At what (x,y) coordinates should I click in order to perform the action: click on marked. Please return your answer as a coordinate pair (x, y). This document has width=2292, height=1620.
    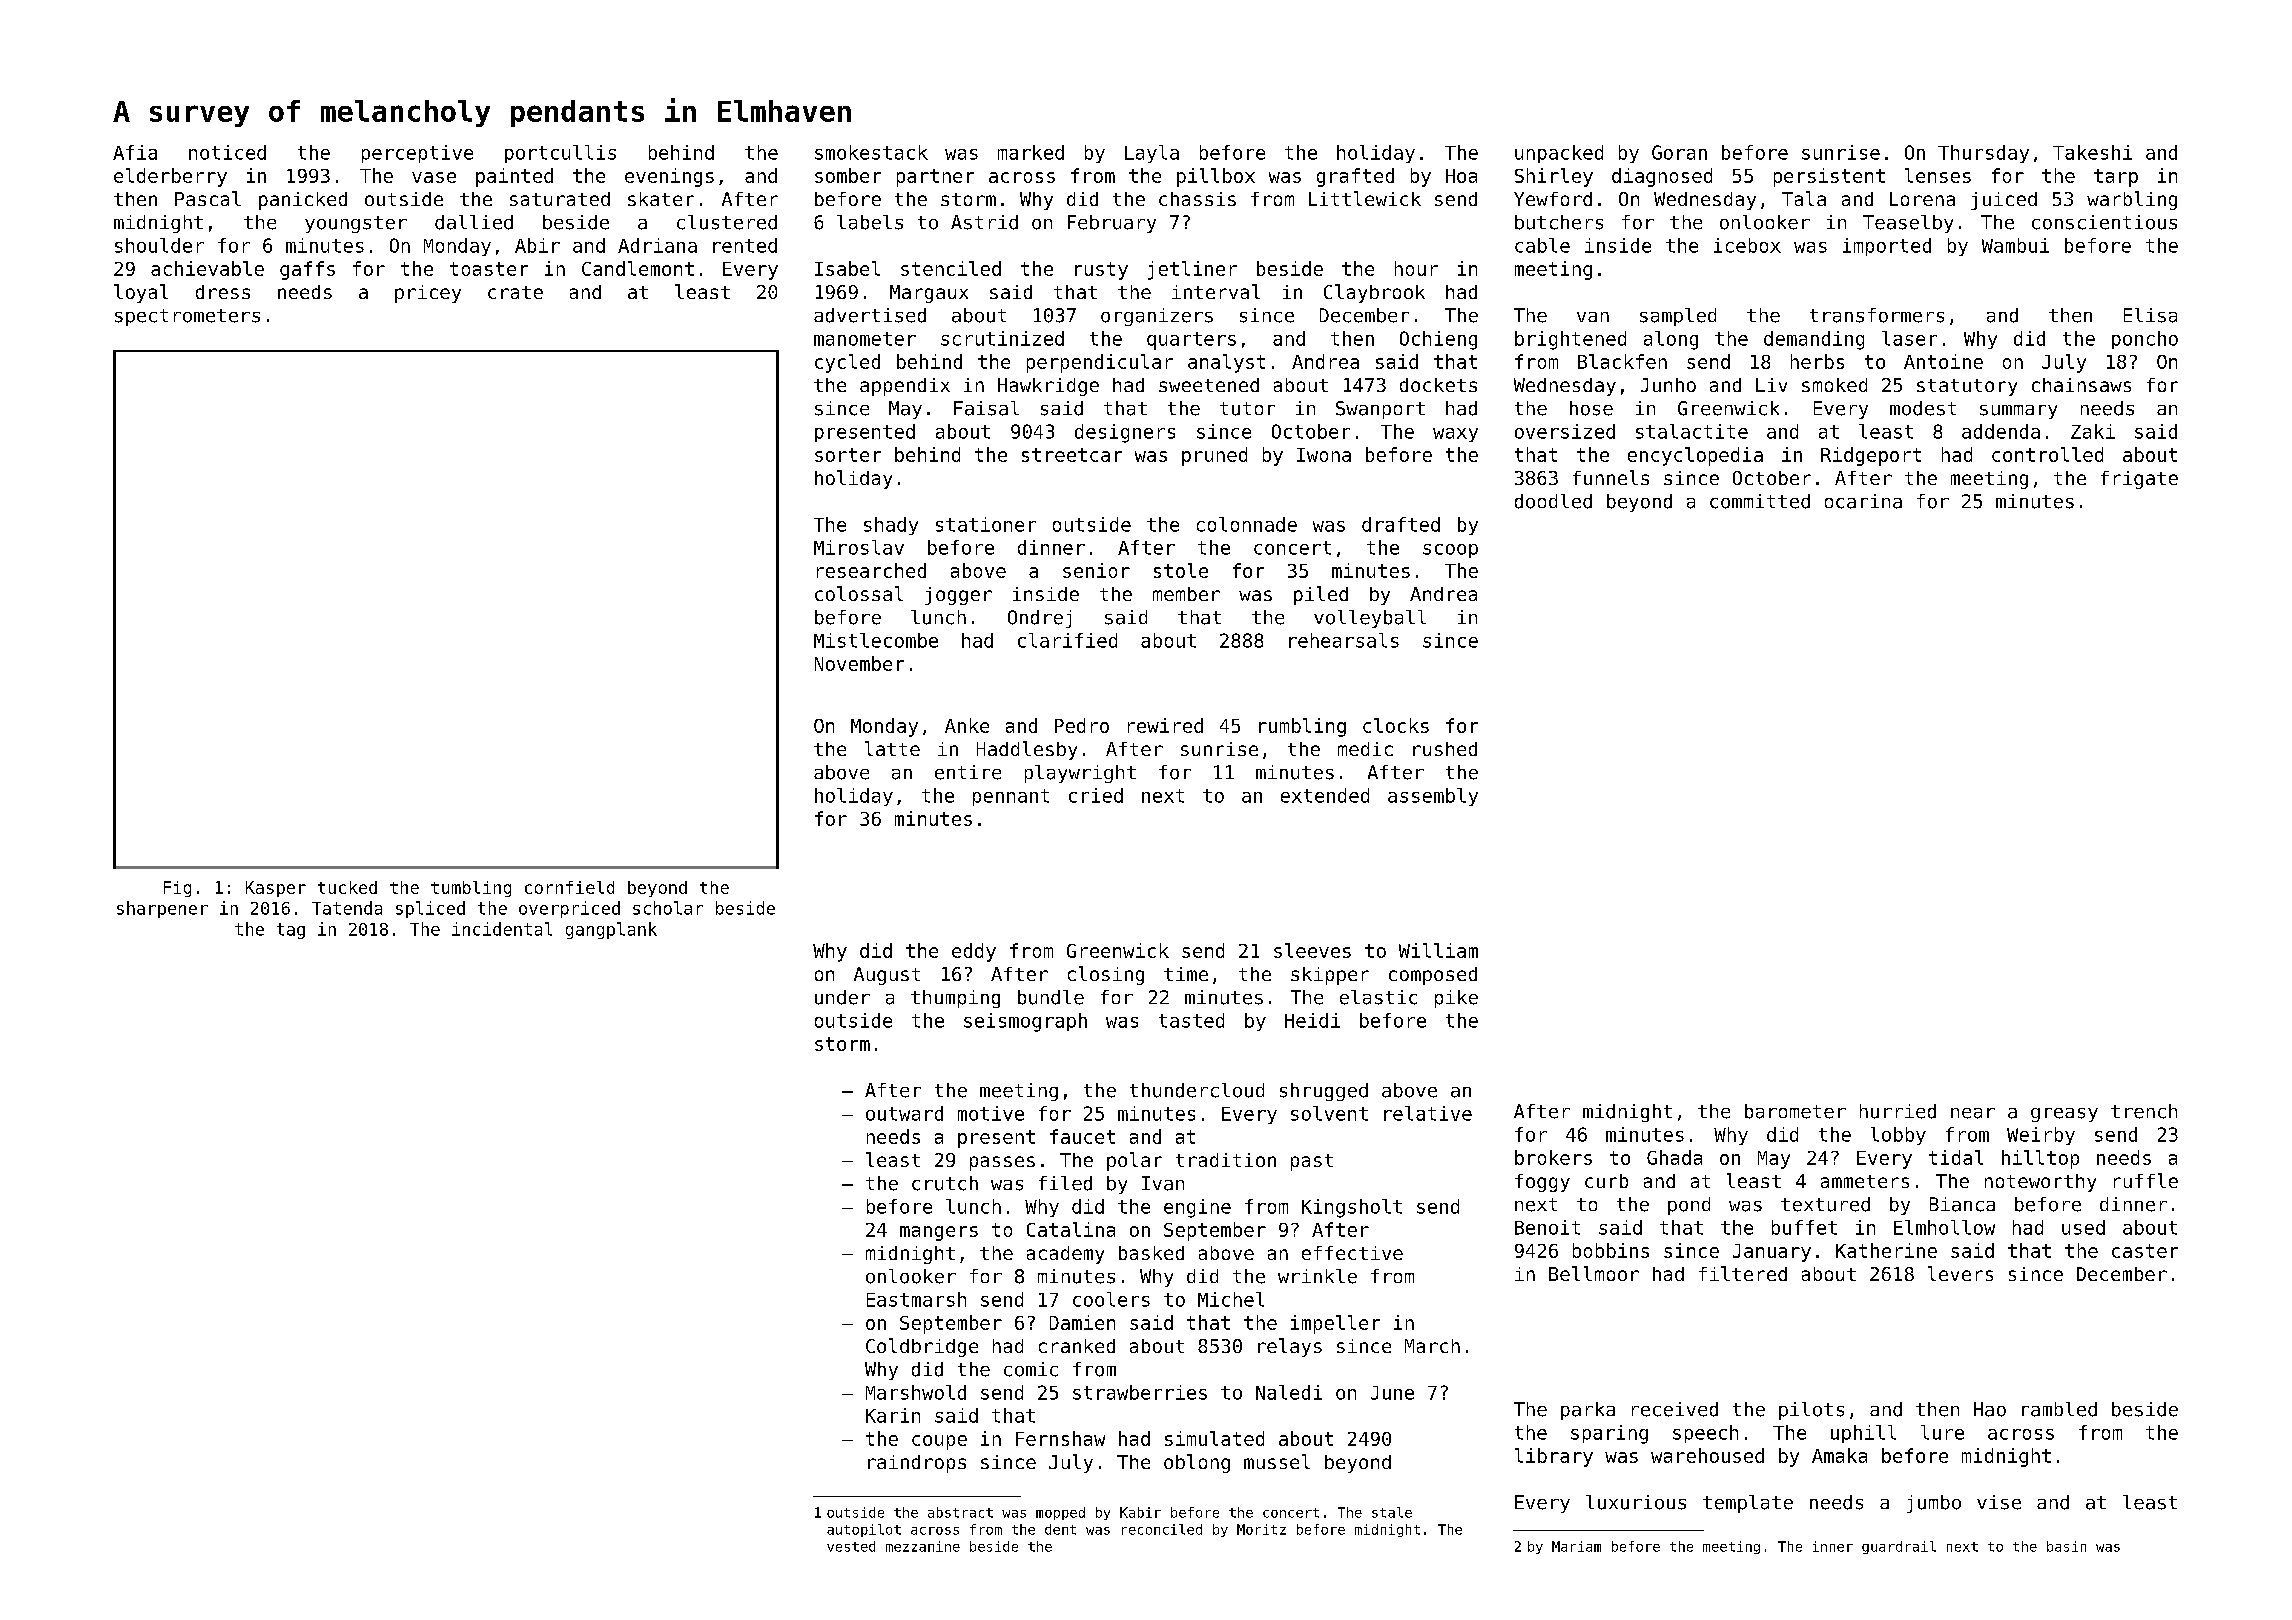
    Looking at the image, I should click on (1031, 152).
